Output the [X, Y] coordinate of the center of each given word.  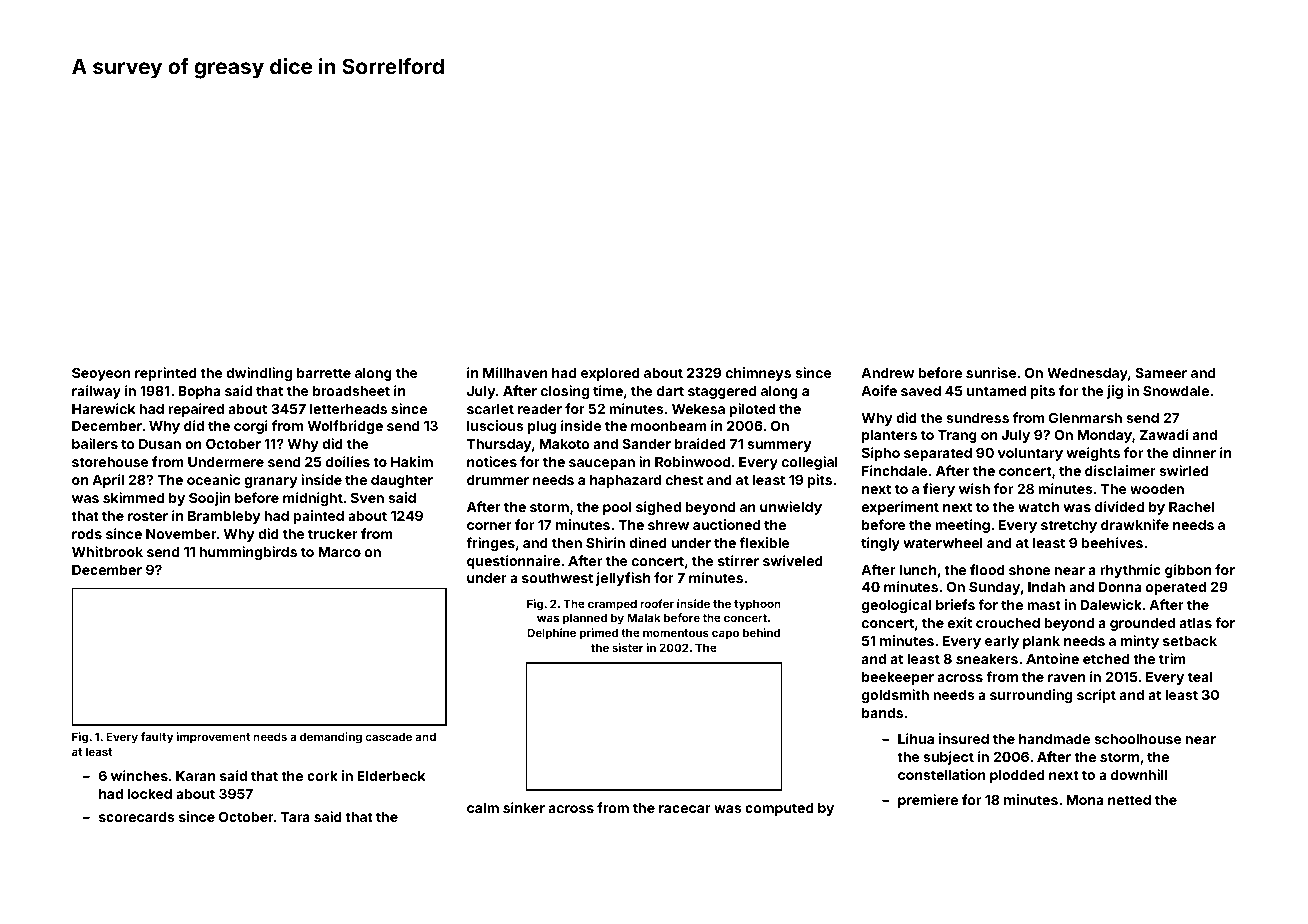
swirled [1184, 470]
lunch [918, 570]
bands [882, 713]
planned [585, 619]
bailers [95, 443]
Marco [339, 552]
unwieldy [791, 508]
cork [322, 776]
